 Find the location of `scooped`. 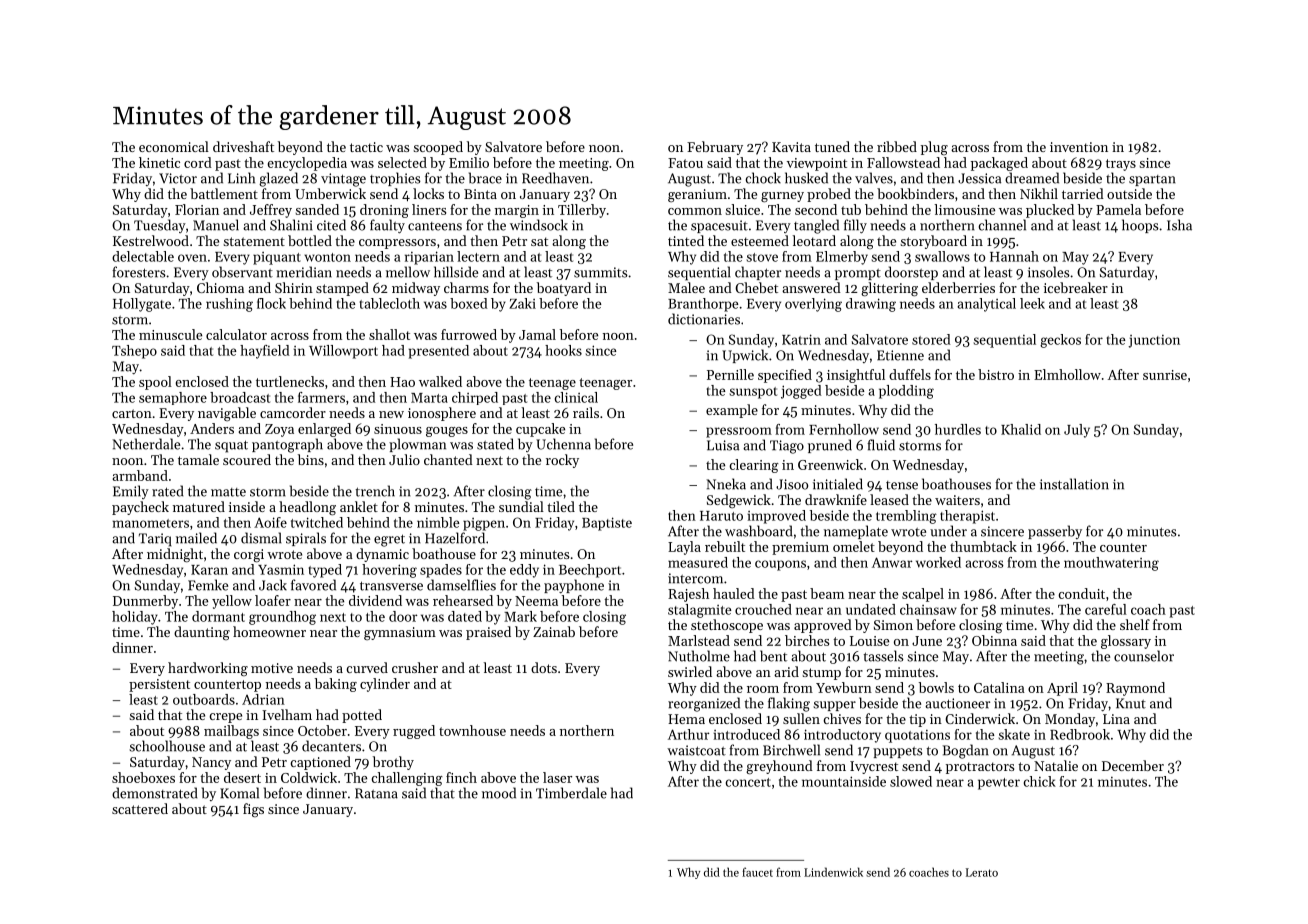

scooped is located at coordinates (438, 148).
